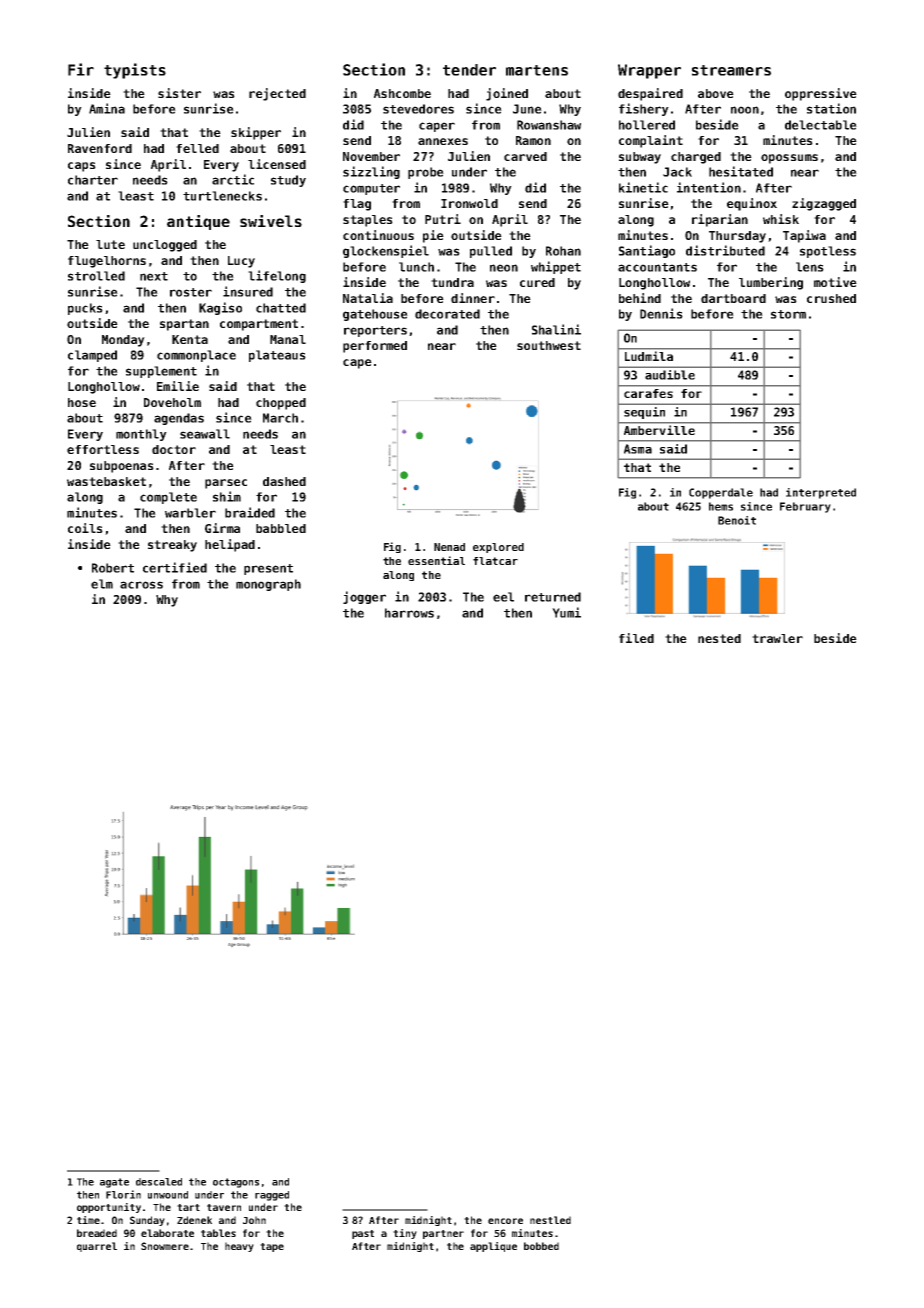  I want to click on descaled, so click(159, 1182).
